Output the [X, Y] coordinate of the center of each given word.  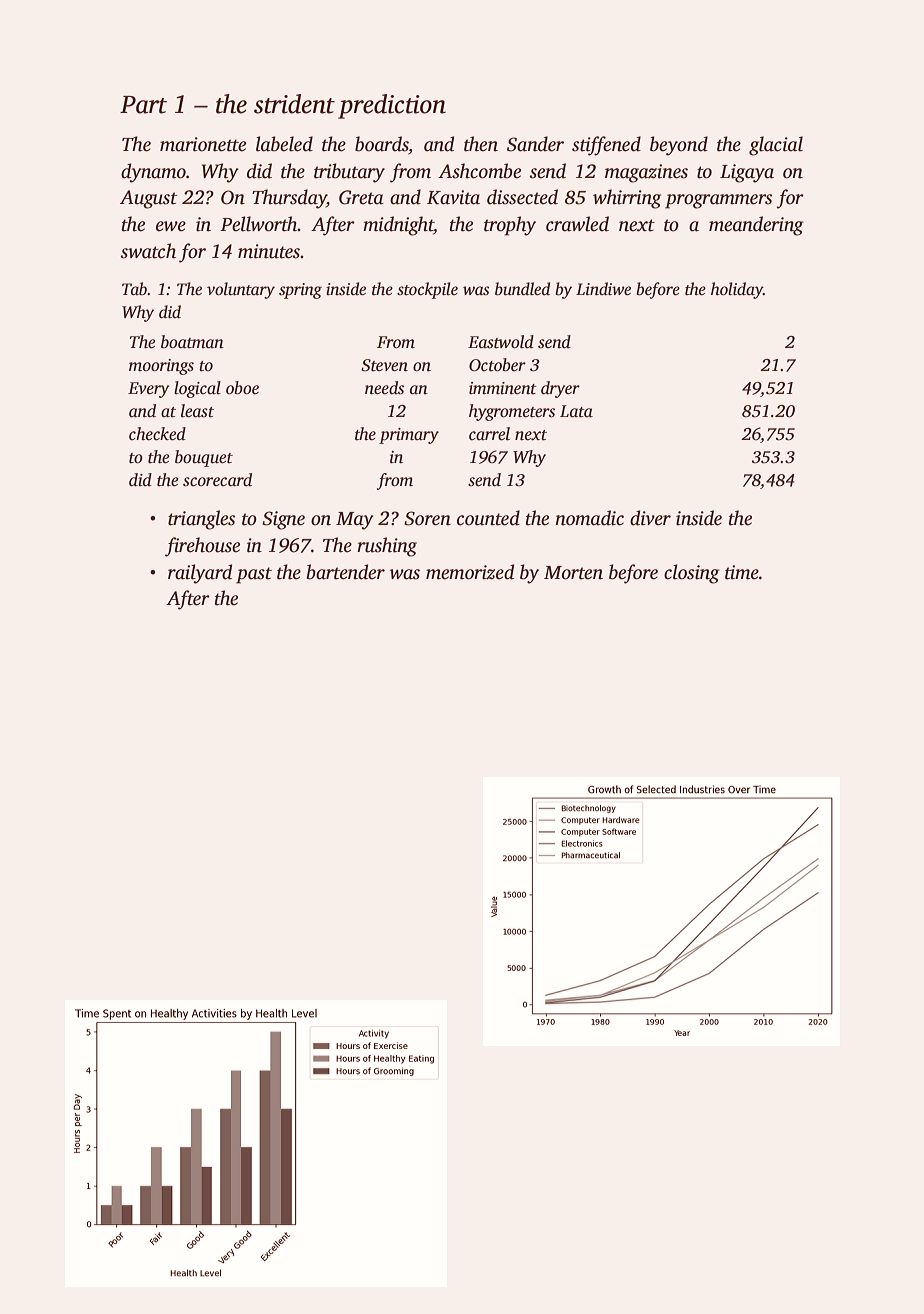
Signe [283, 520]
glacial [776, 146]
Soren [427, 518]
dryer [560, 389]
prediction [392, 106]
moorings [161, 367]
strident [294, 104]
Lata [576, 411]
